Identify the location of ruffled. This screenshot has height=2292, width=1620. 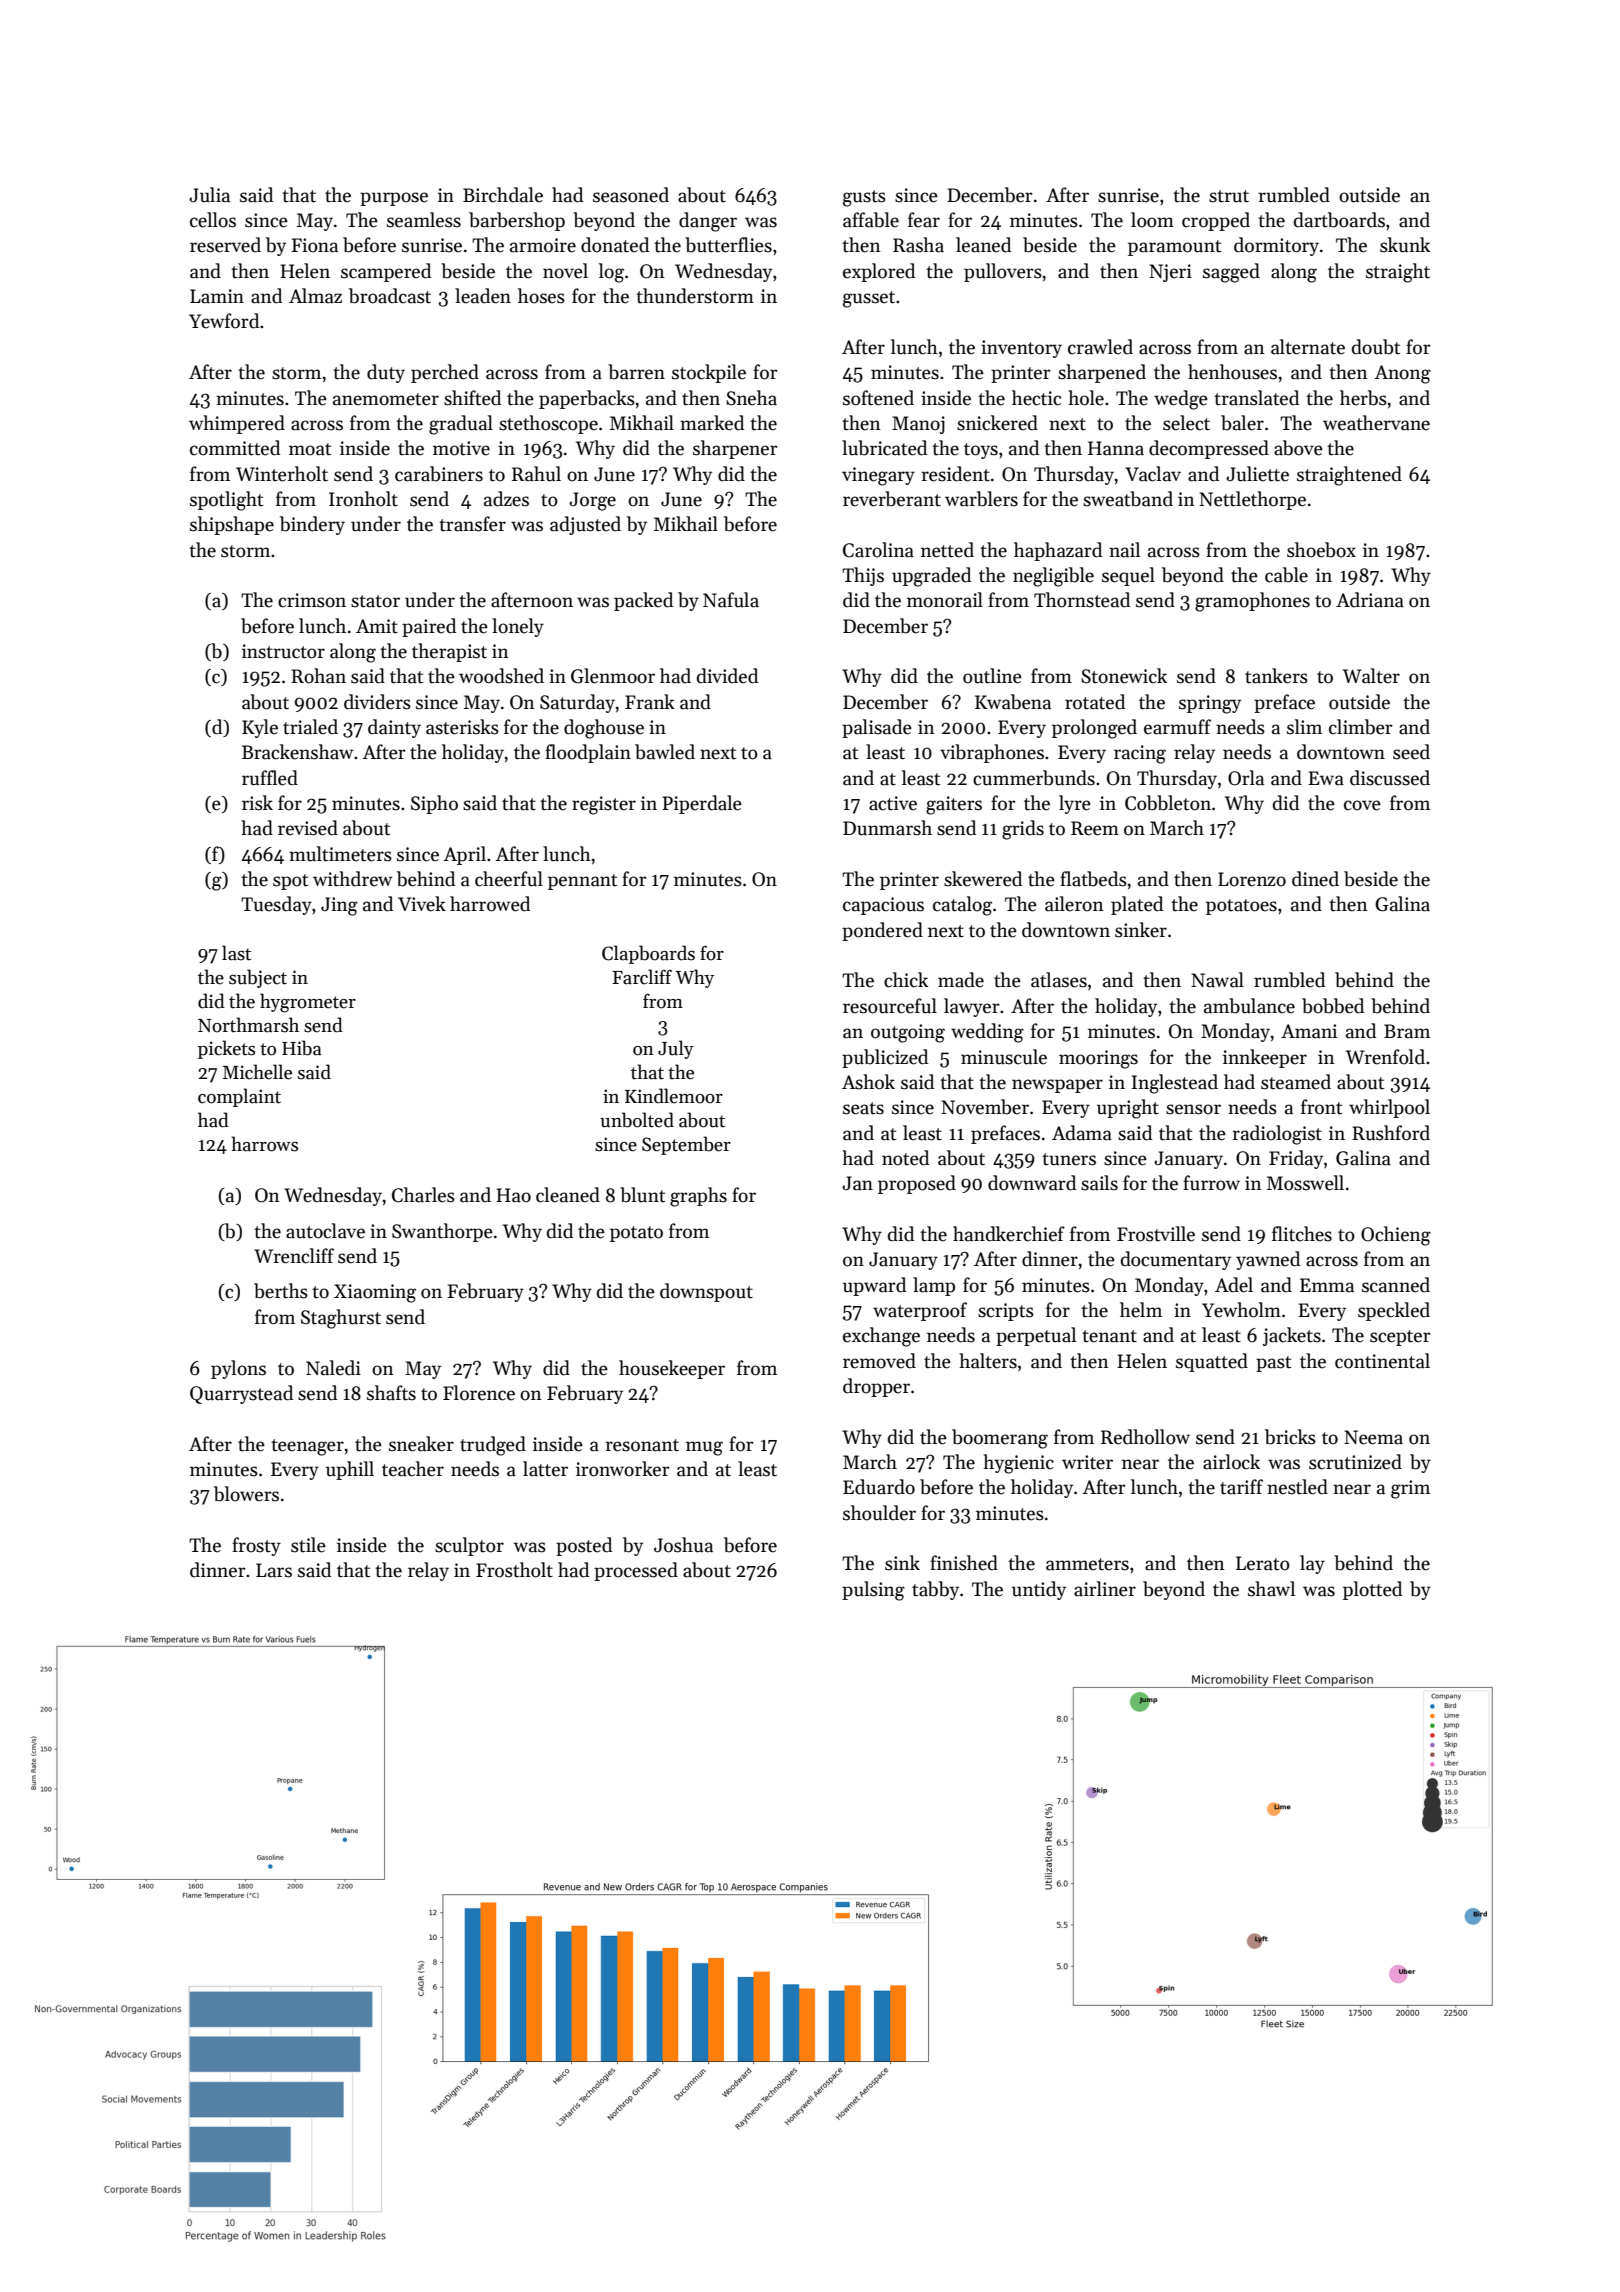
(270, 778).
